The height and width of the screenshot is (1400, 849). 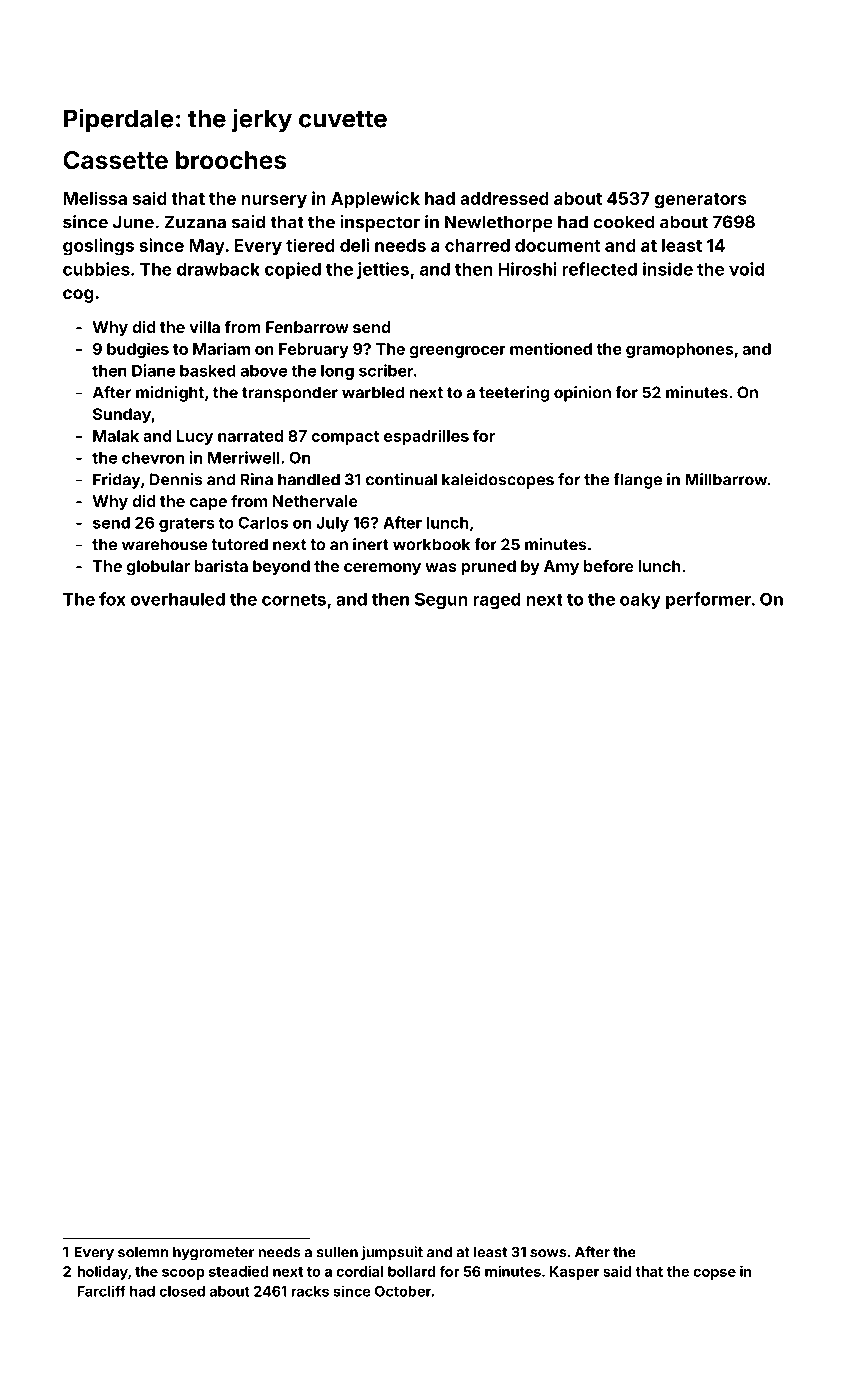 I want to click on fox, so click(x=112, y=599).
